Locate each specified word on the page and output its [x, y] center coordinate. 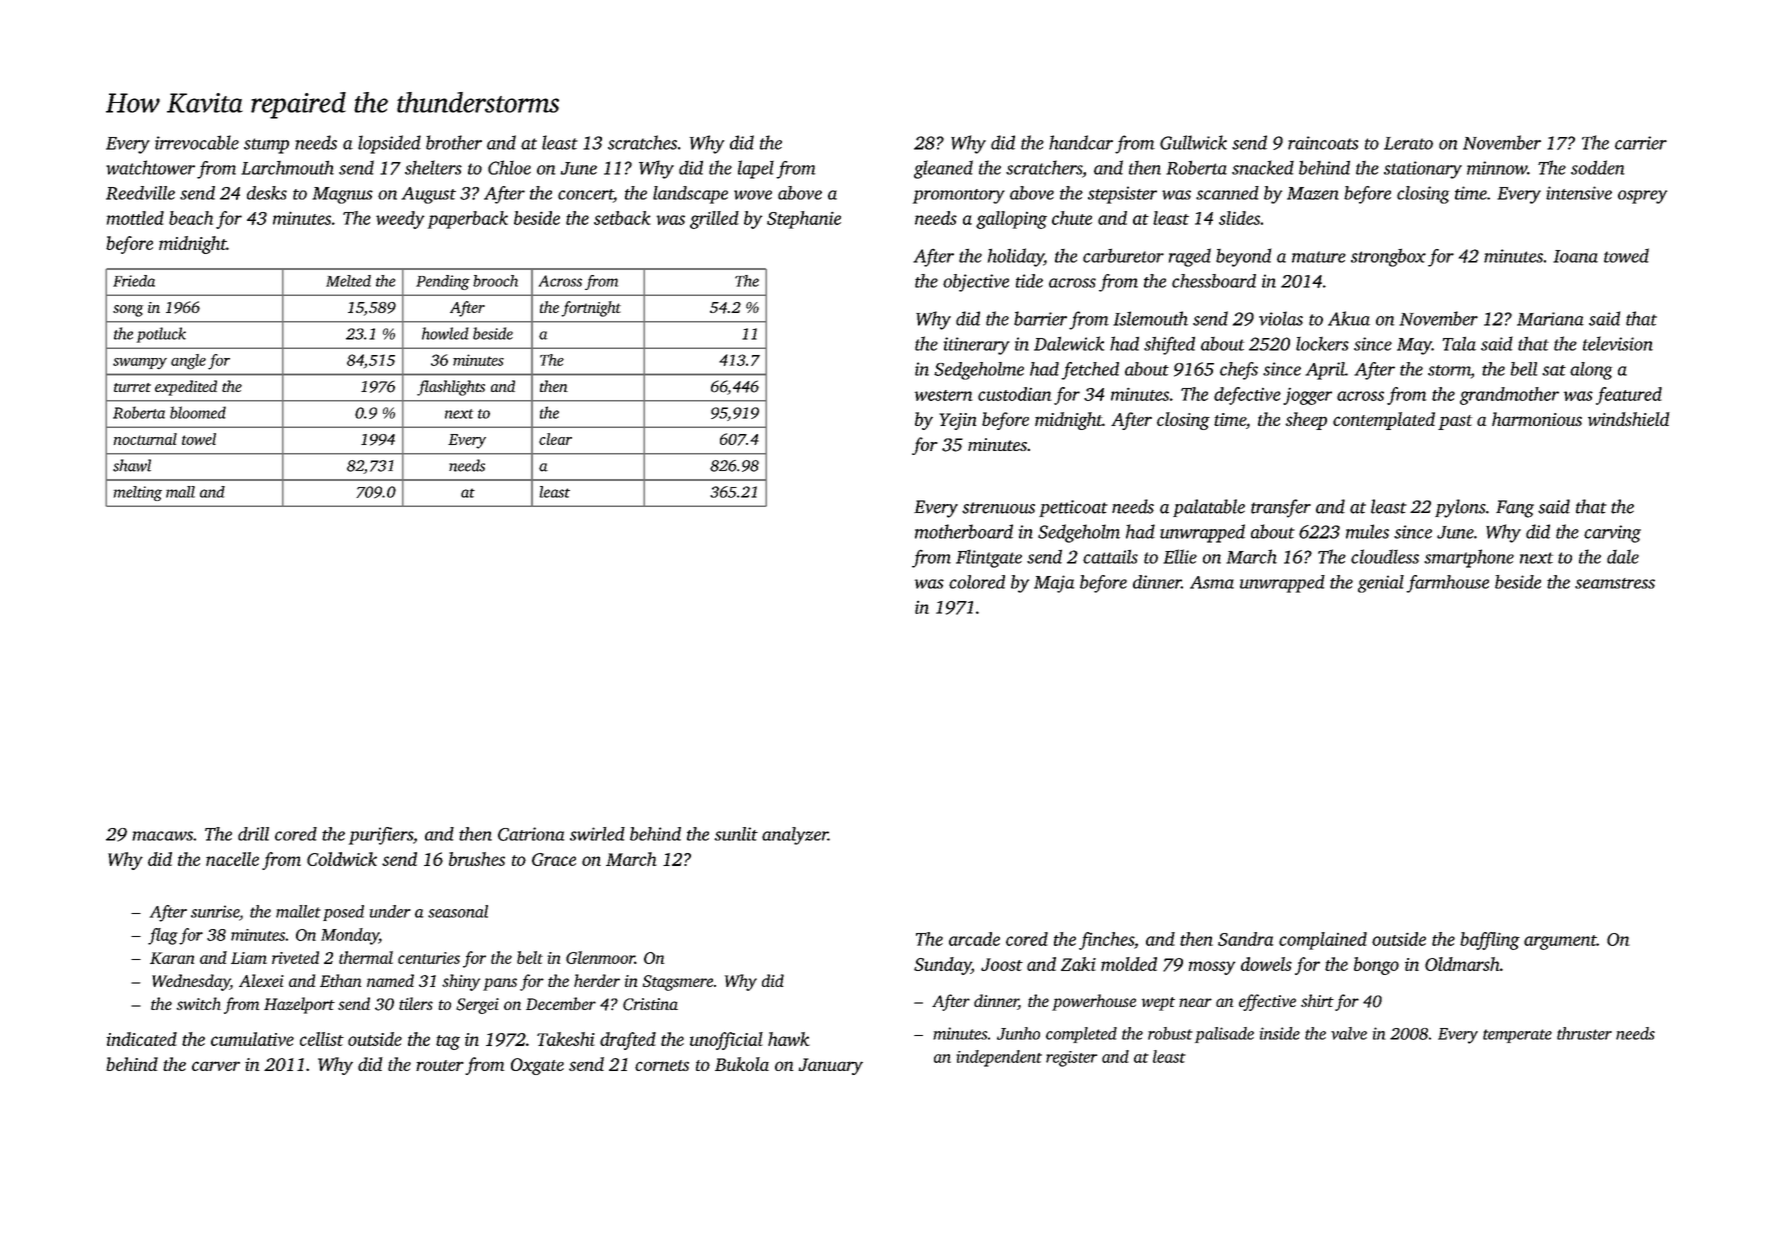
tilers [416, 1003]
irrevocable [197, 142]
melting [138, 493]
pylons [1460, 508]
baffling [1490, 941]
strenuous [998, 508]
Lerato [1408, 143]
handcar [1081, 142]
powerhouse [1094, 1002]
